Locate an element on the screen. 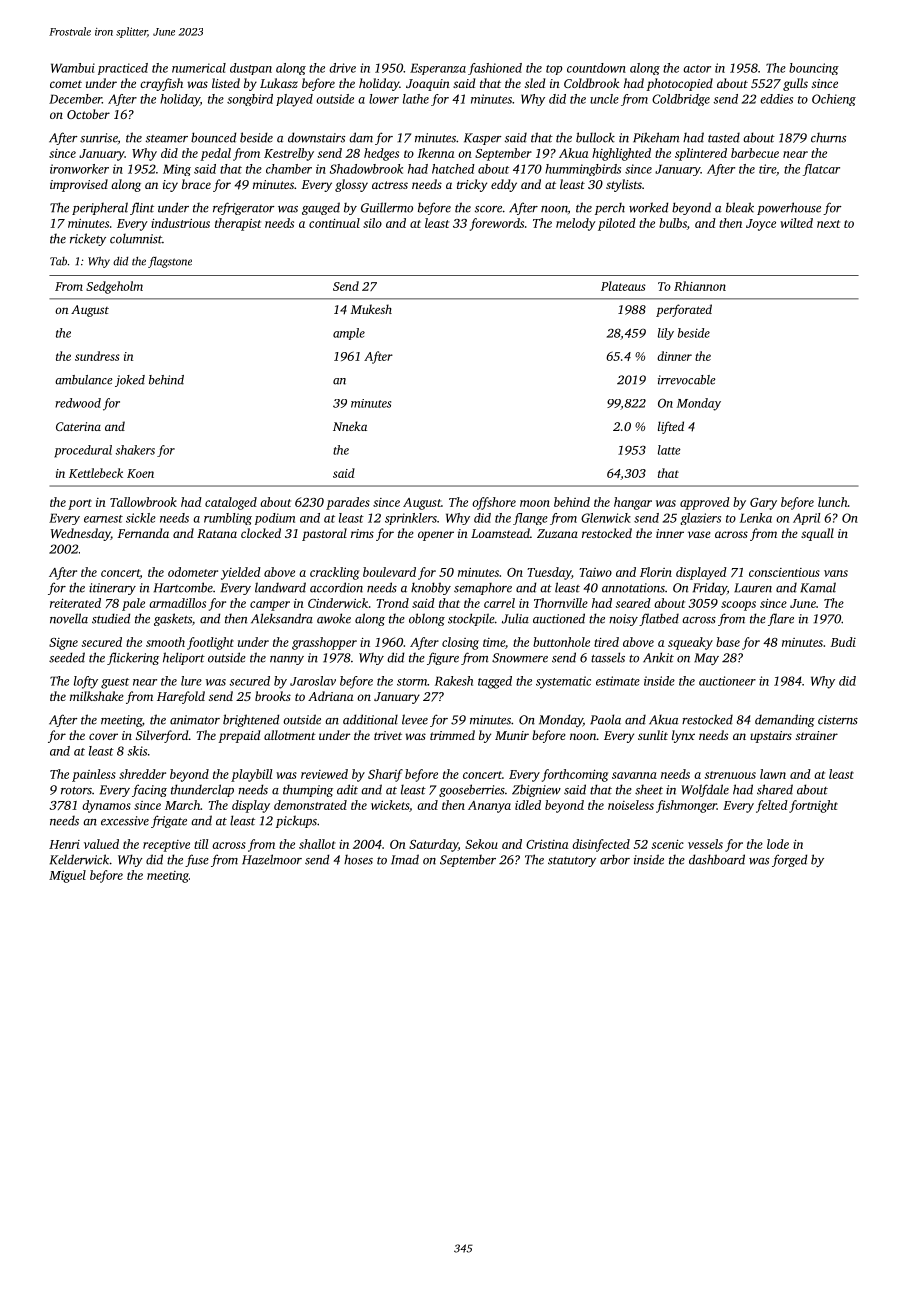 This screenshot has height=1316, width=908. Miguel is located at coordinates (67, 876).
